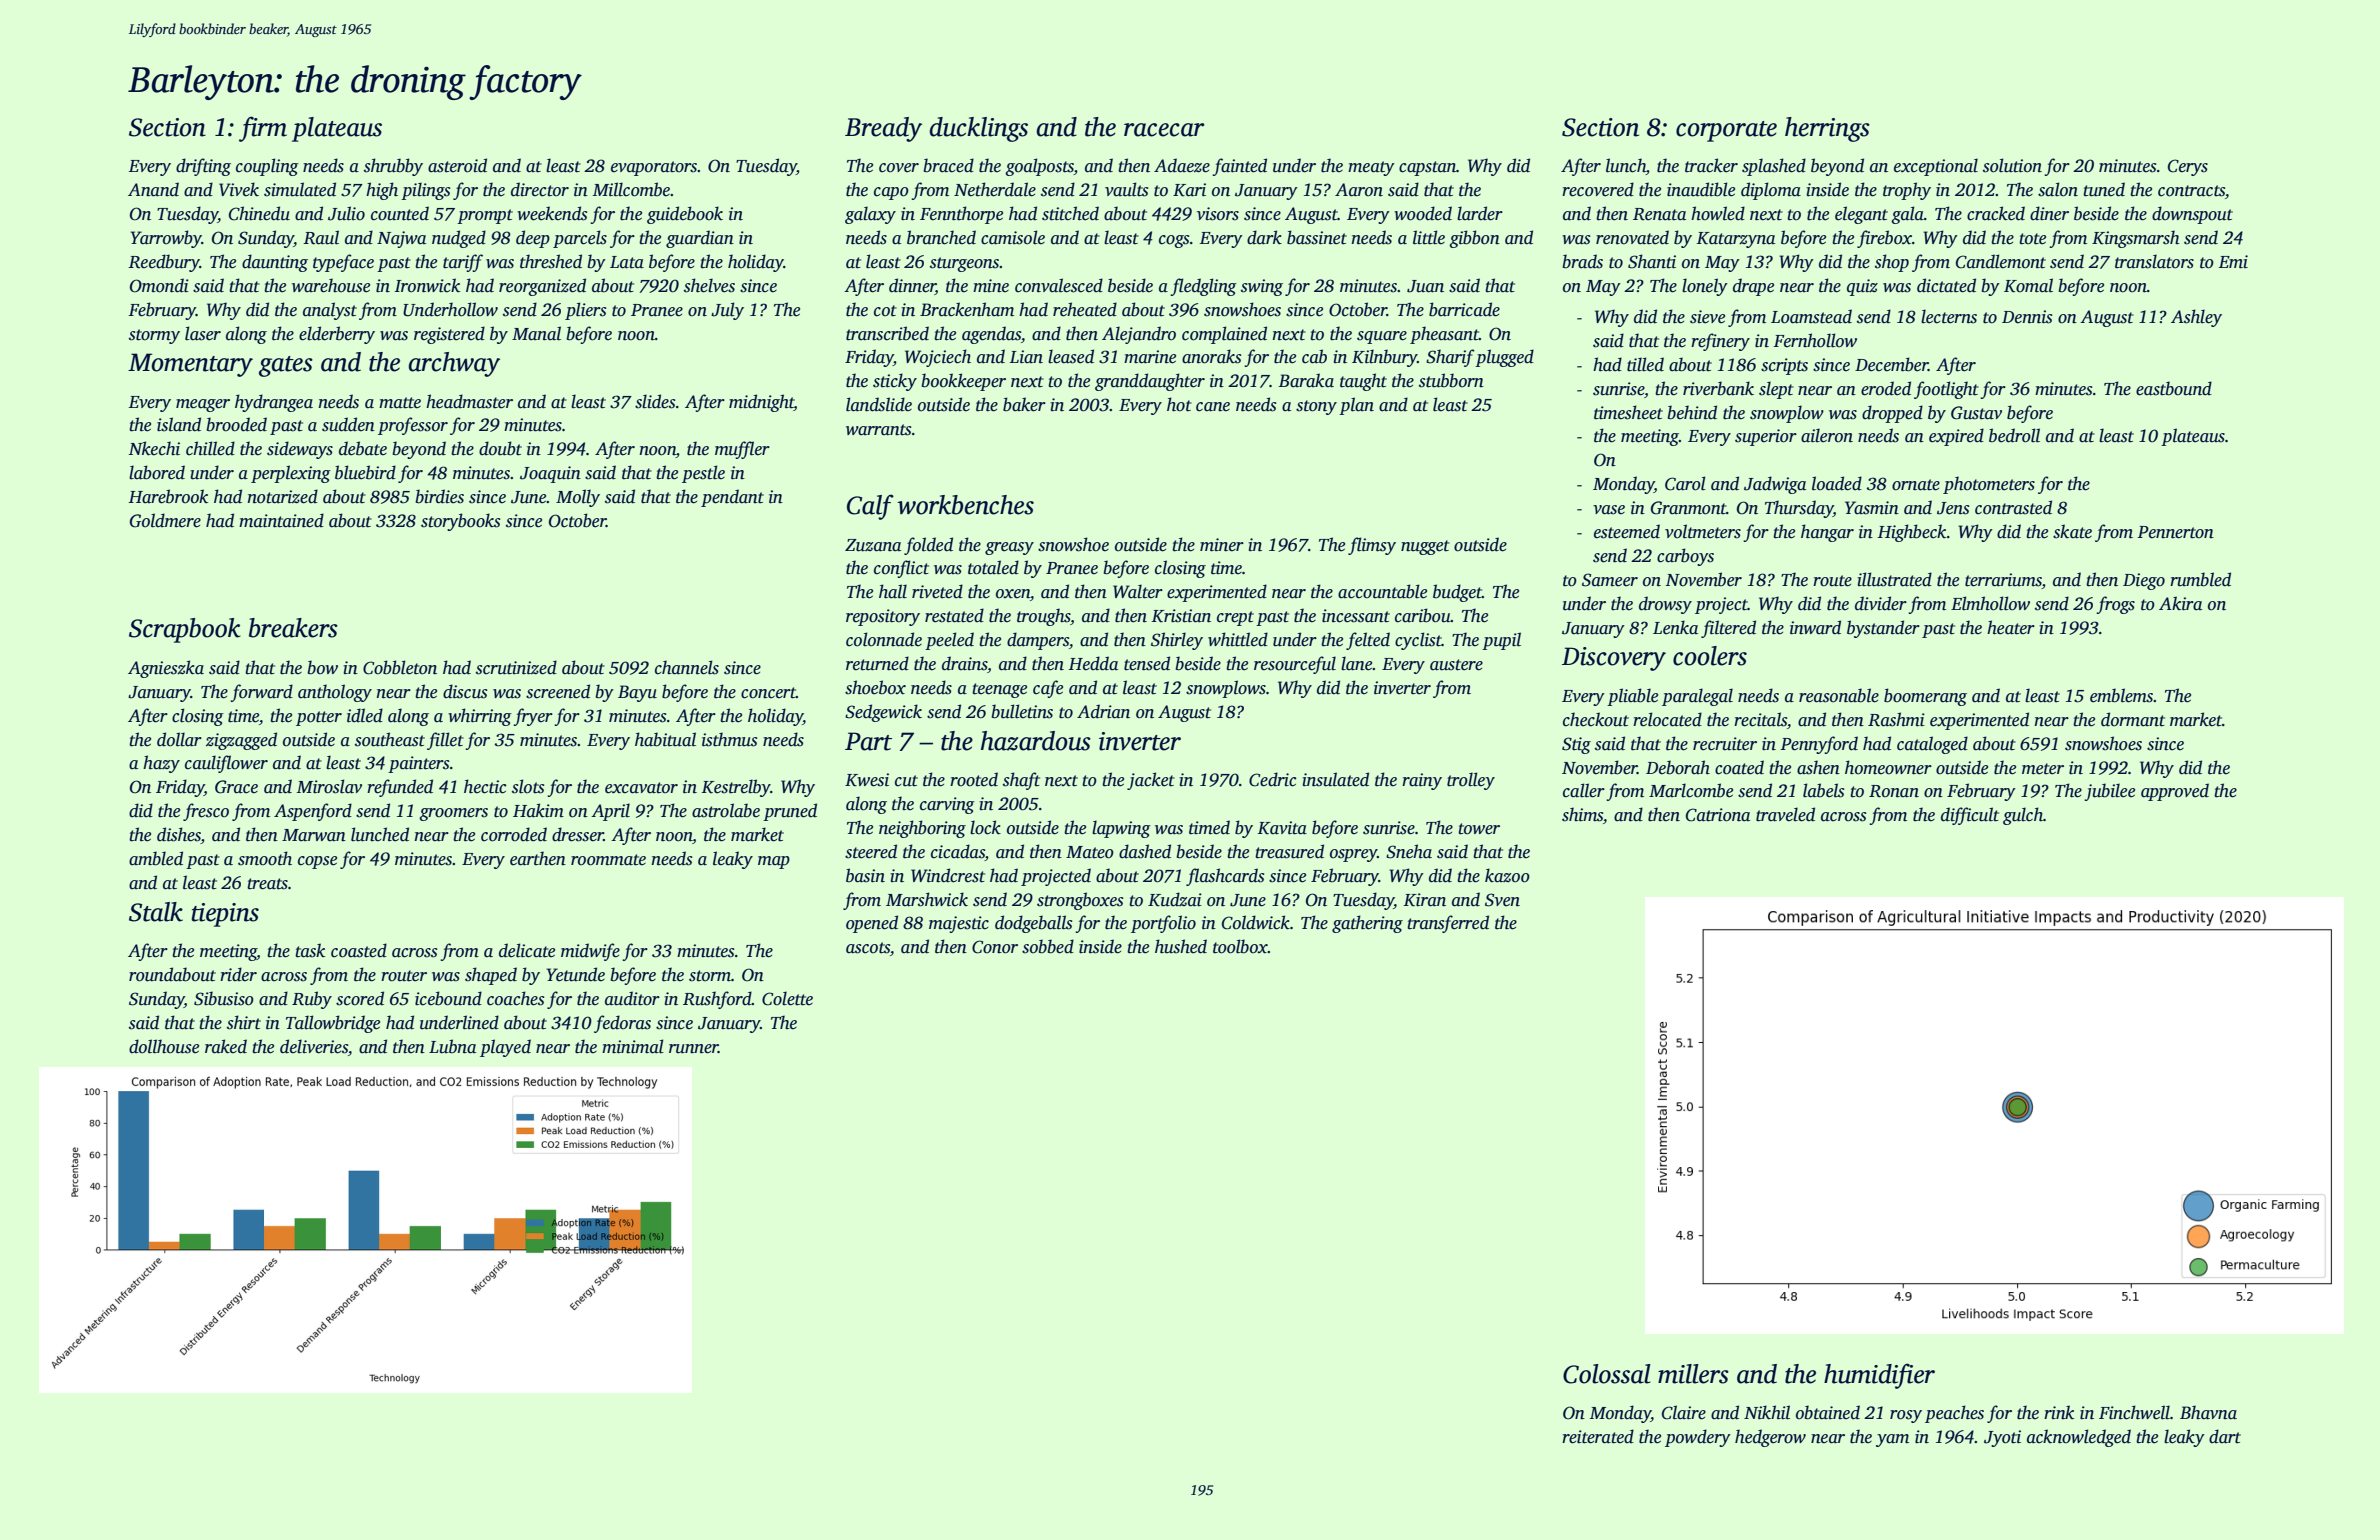 The height and width of the image is (1540, 2380). Describe the element at coordinates (2109, 792) in the image. I see `jubilee` at that location.
